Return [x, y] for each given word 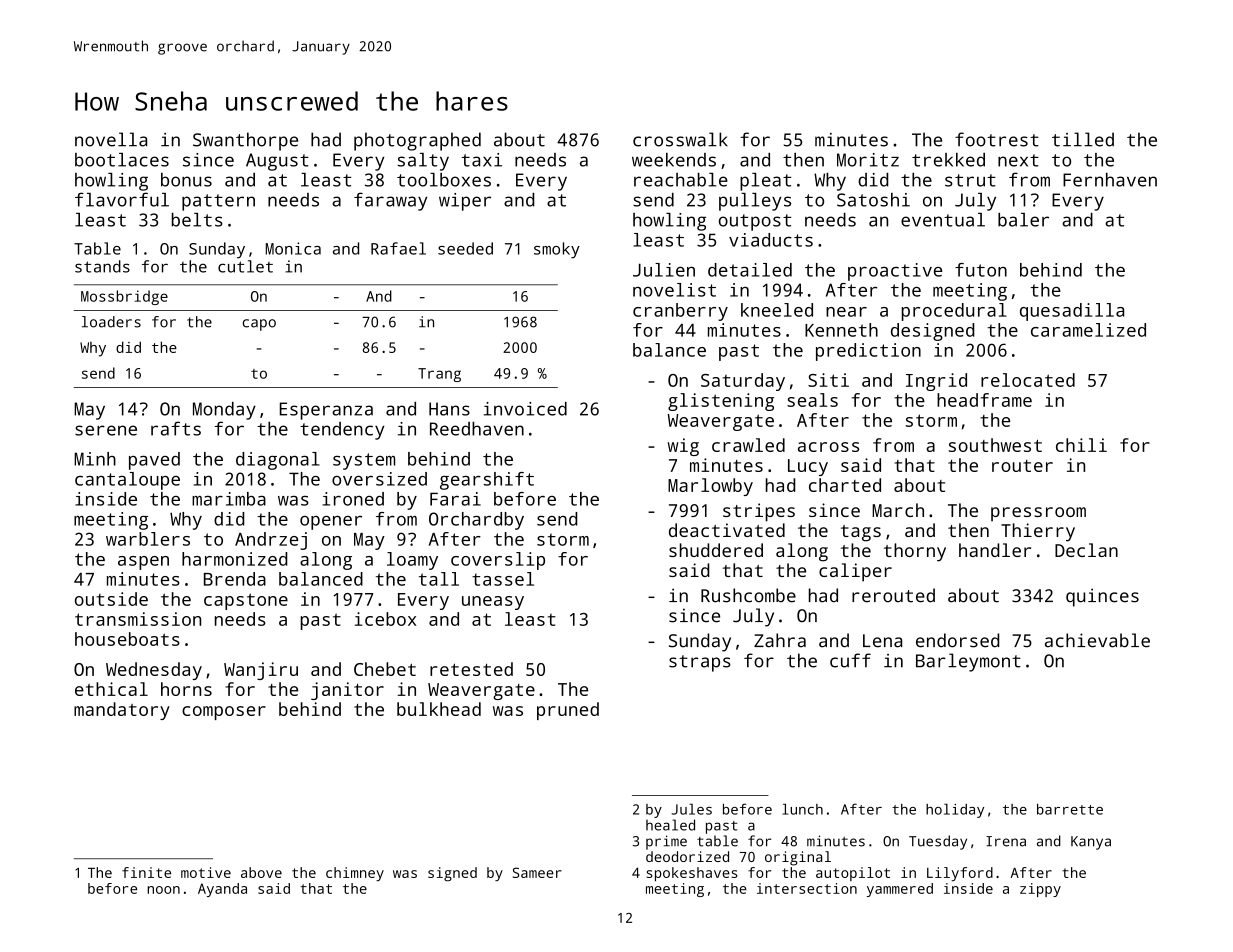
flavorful [122, 199]
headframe [984, 400]
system [364, 461]
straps [700, 663]
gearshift [487, 481]
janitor [347, 691]
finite [146, 872]
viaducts [771, 240]
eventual [943, 220]
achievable [1097, 640]
